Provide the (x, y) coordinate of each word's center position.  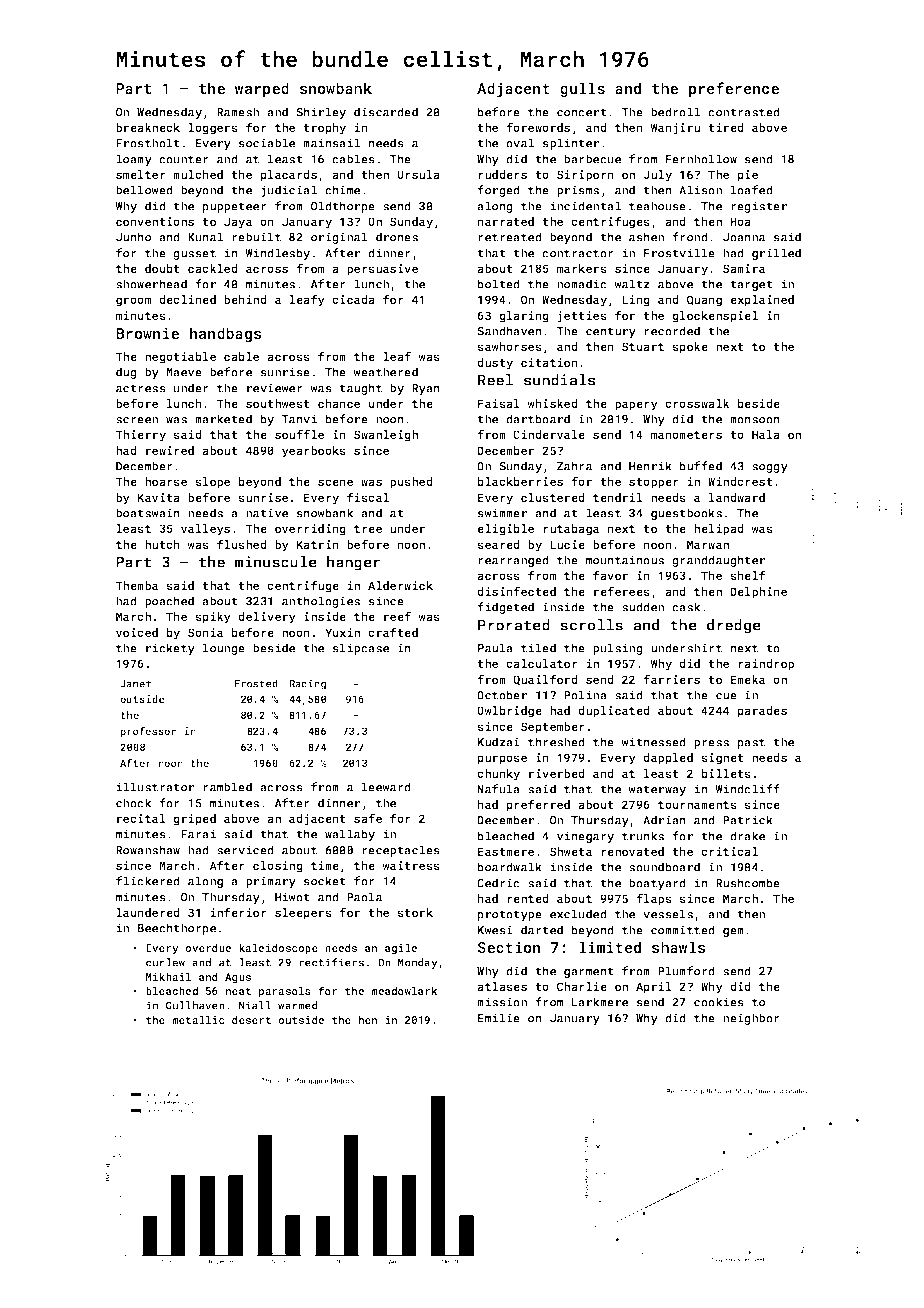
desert (251, 1019)
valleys (205, 530)
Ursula (418, 174)
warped (261, 89)
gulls (582, 89)
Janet (135, 684)
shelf (748, 575)
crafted (393, 632)
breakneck (148, 127)
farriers (671, 679)
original (339, 238)
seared (498, 544)
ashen (646, 237)
